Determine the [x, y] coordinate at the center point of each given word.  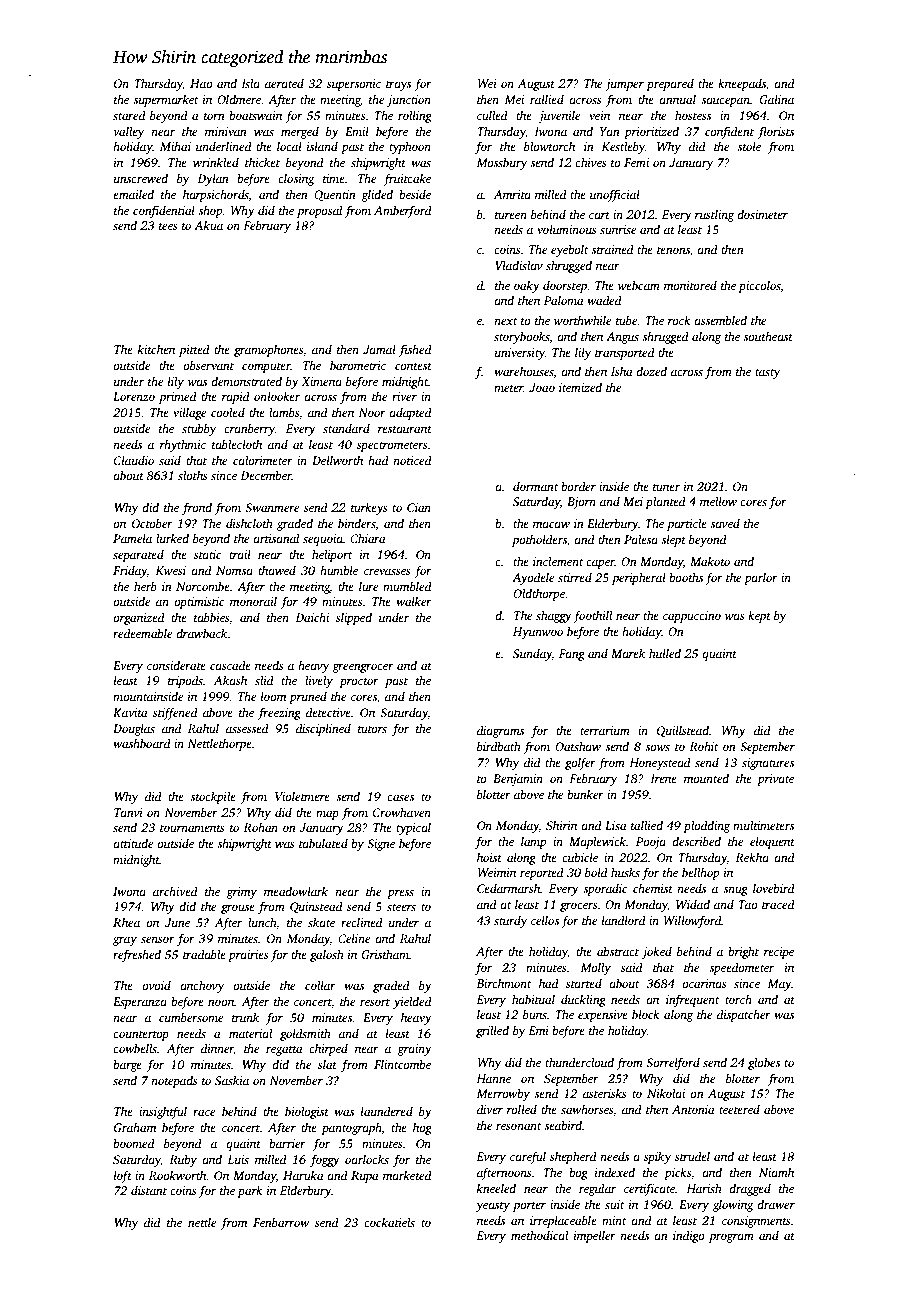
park [250, 1191]
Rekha [752, 857]
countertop [141, 1036]
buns [535, 1014]
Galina [776, 99]
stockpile [213, 797]
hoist [489, 857]
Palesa [641, 539]
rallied [547, 99]
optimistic [199, 603]
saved [725, 523]
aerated [284, 83]
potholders [539, 540]
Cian [419, 507]
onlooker [277, 396]
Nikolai [666, 1093]
